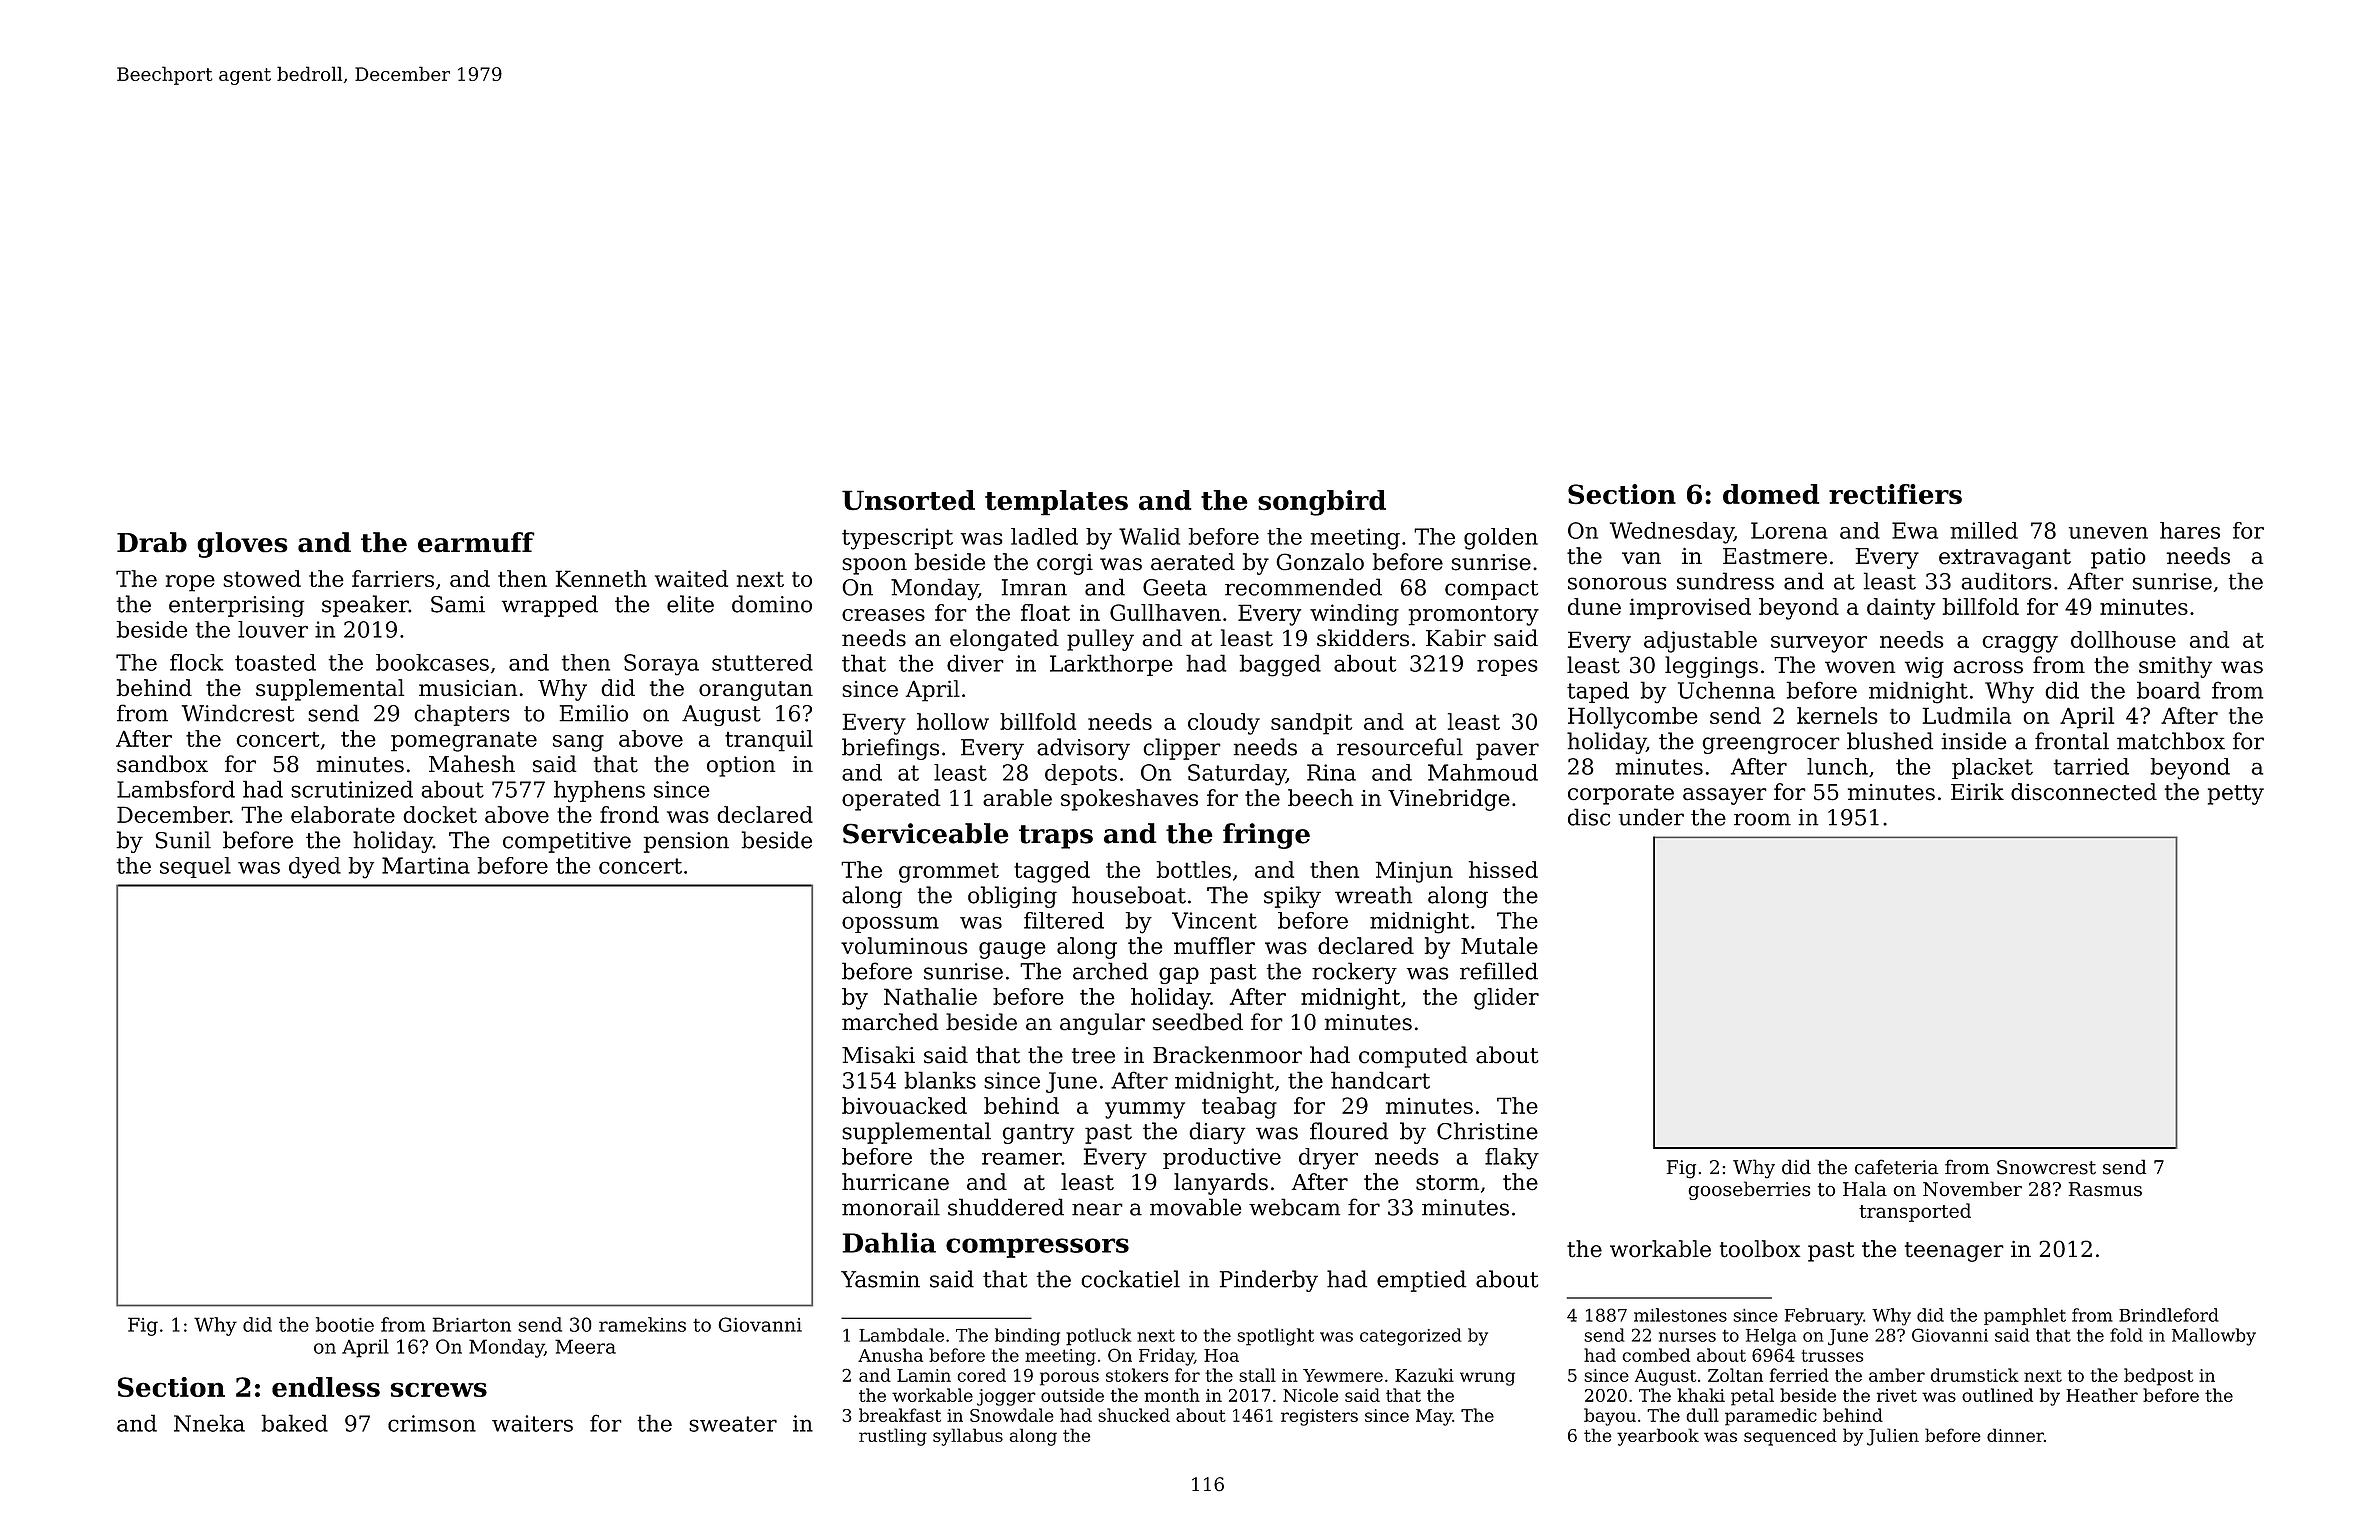  What do you see at coordinates (878, 1055) in the document?
I see `Misaki` at bounding box center [878, 1055].
